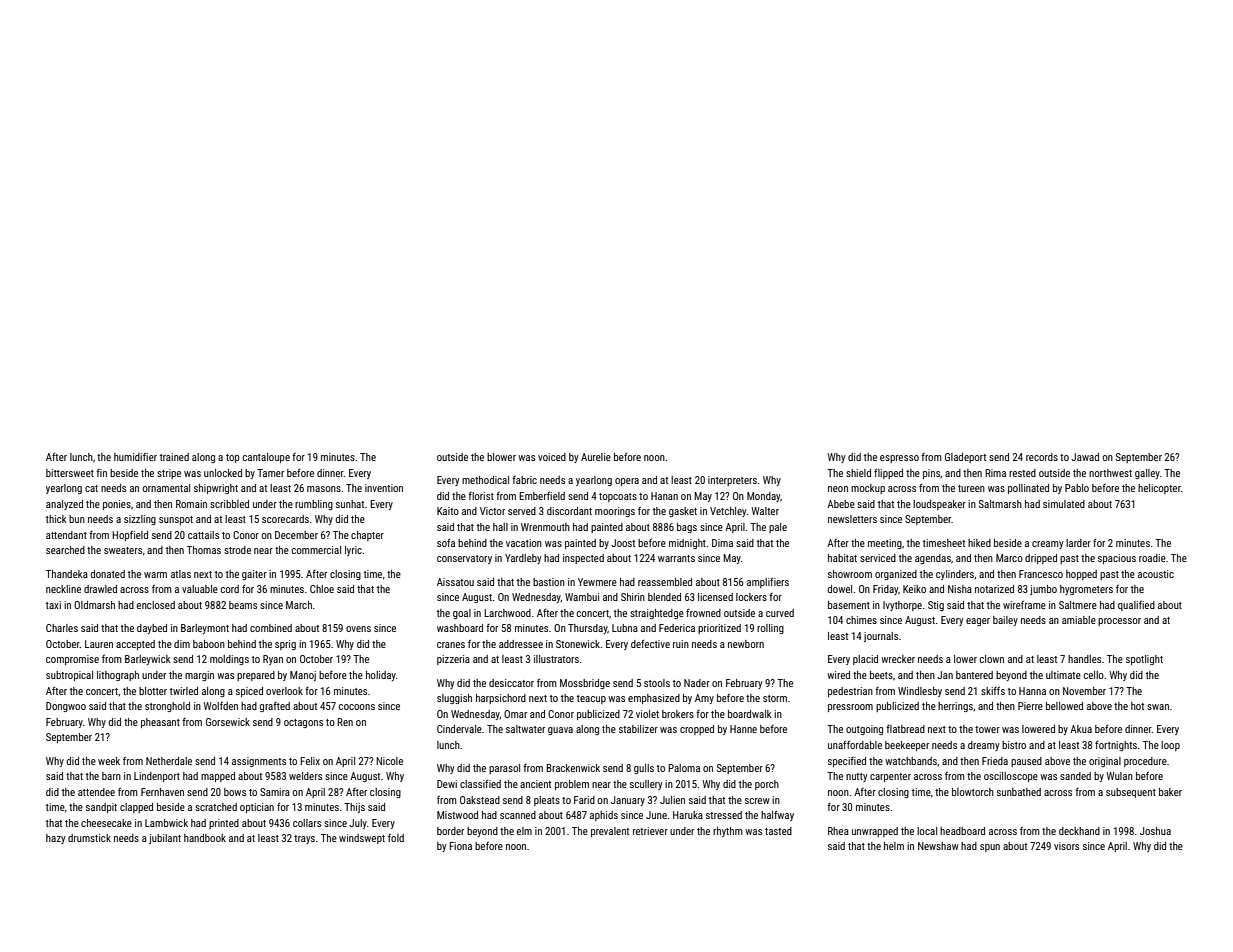 The image size is (1233, 952). I want to click on week, so click(109, 761).
